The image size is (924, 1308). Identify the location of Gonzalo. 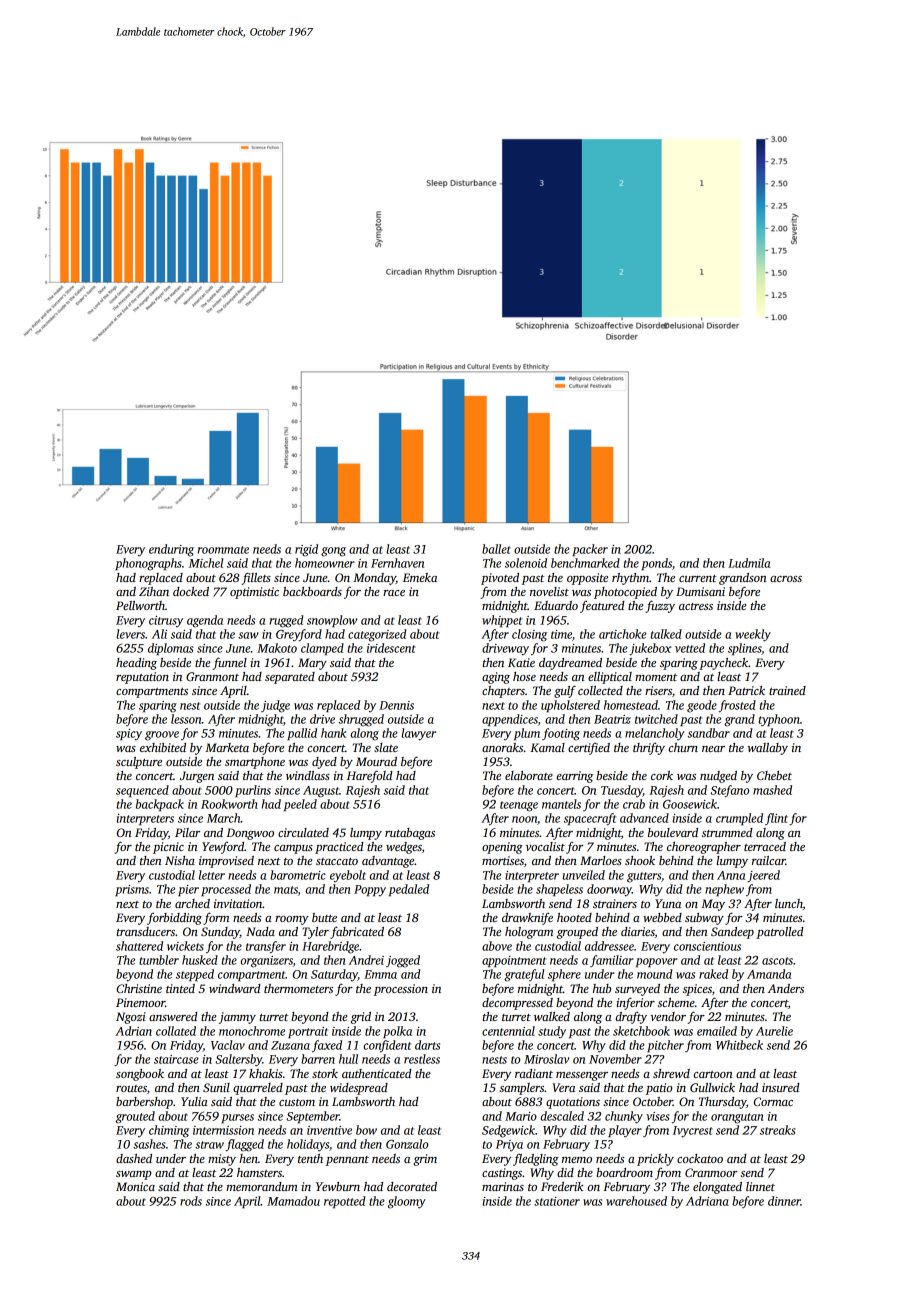
(407, 1144).
